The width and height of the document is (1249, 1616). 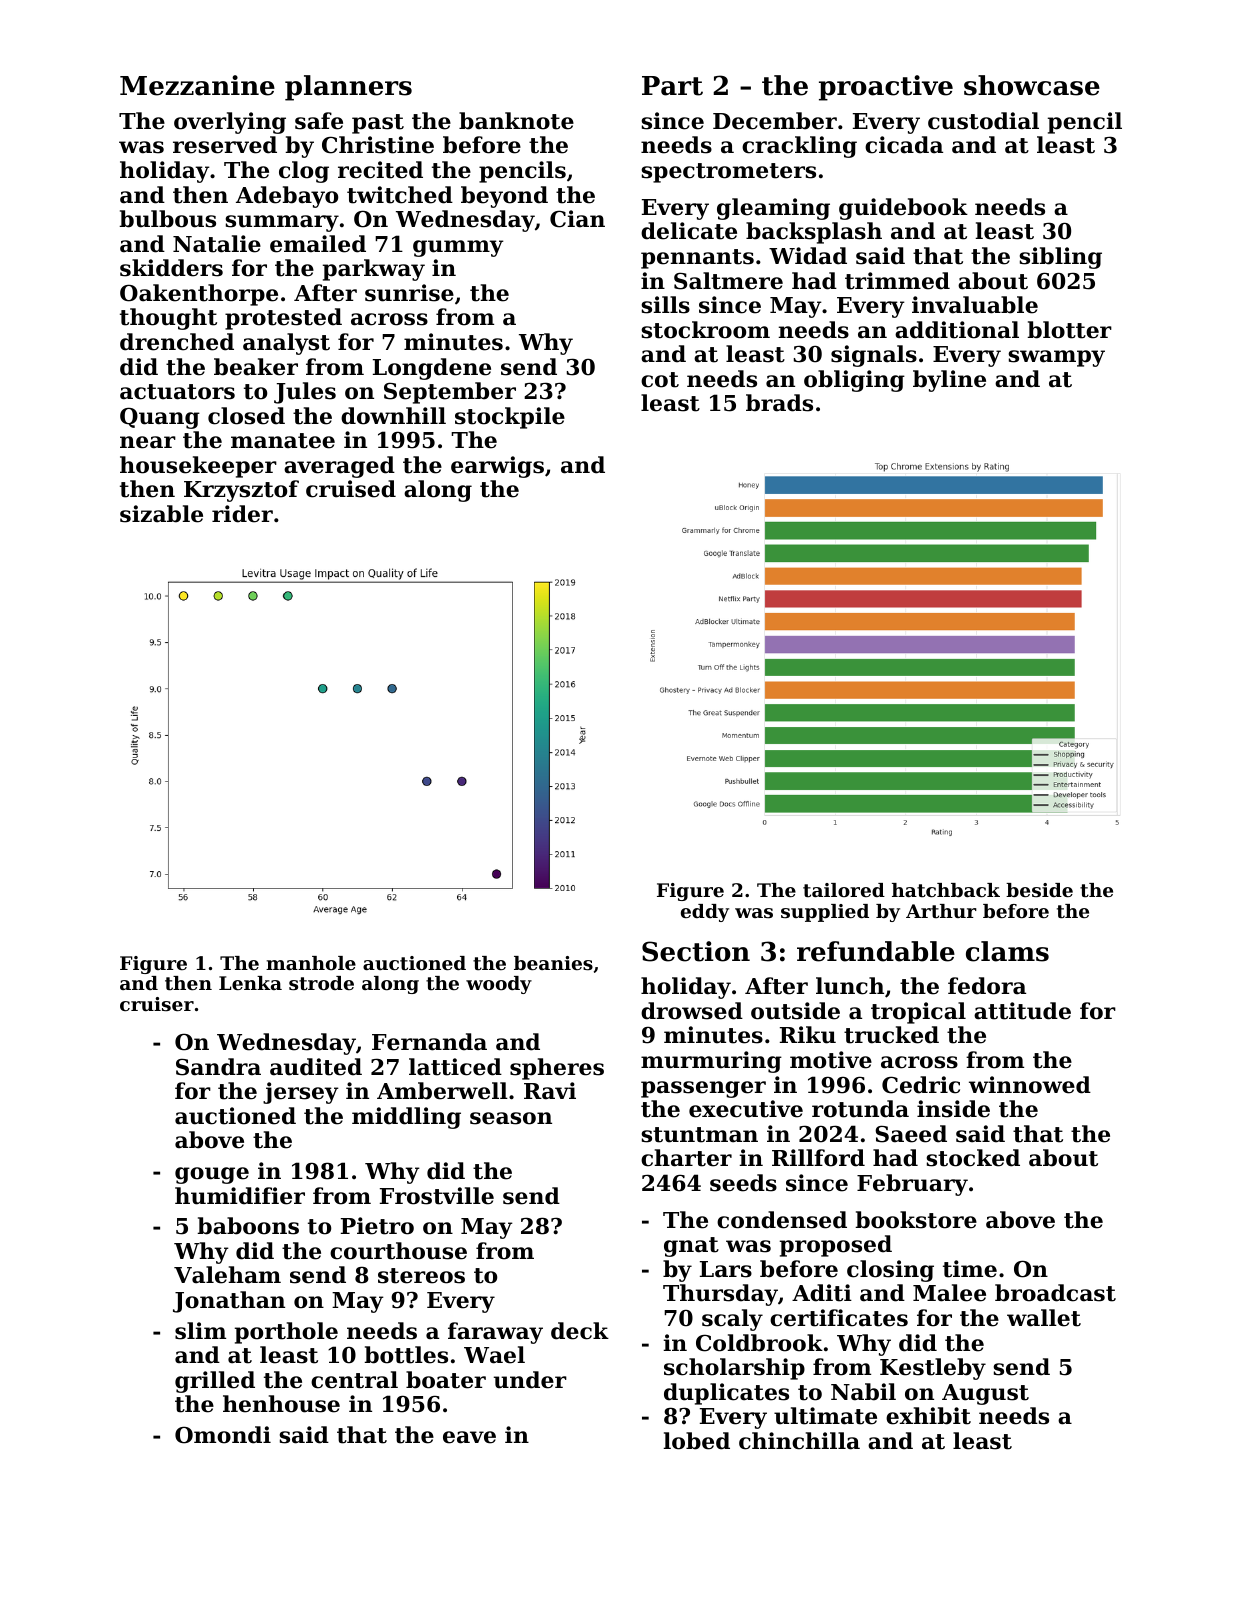 What do you see at coordinates (197, 85) in the document?
I see `Mezzanine` at bounding box center [197, 85].
